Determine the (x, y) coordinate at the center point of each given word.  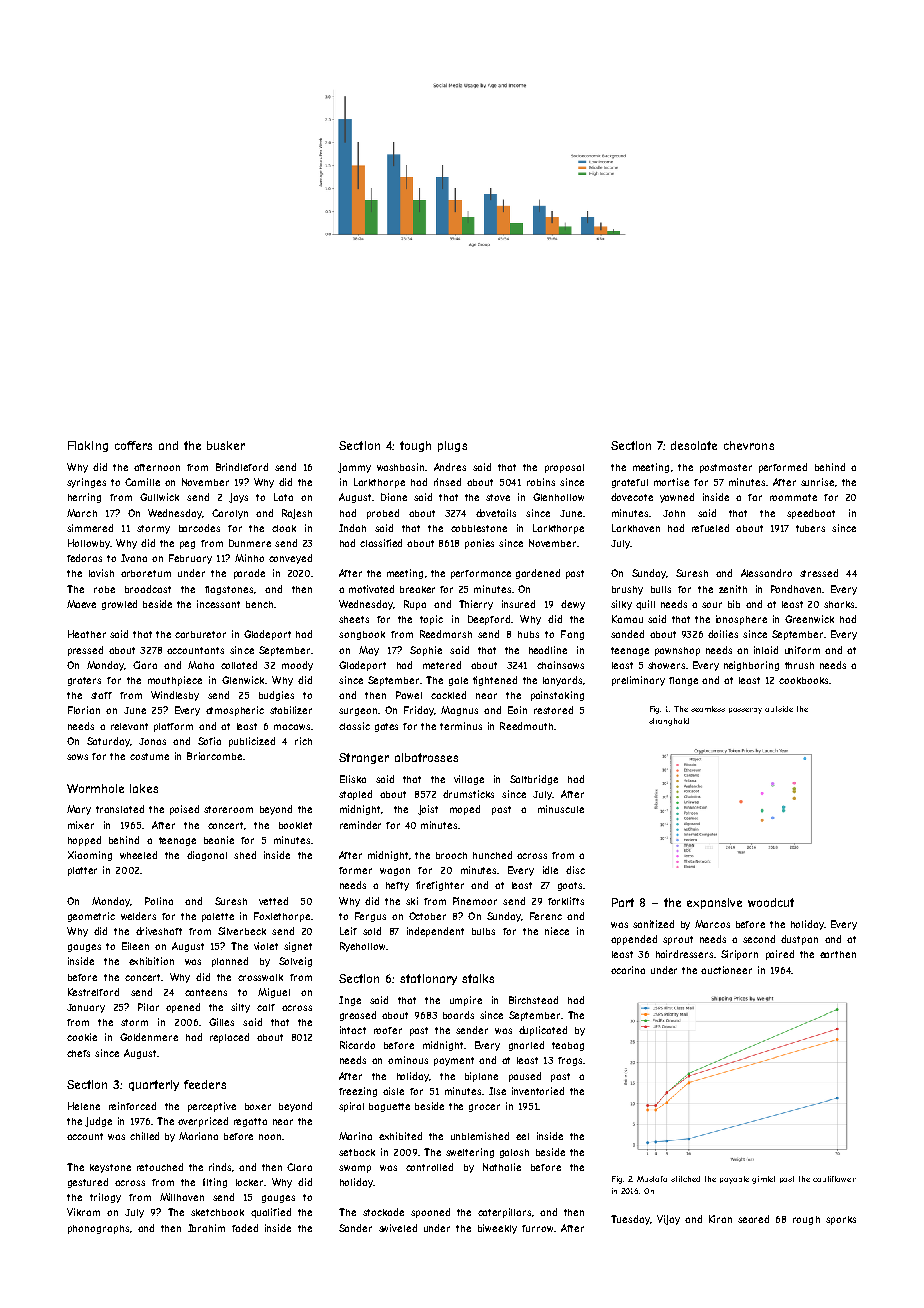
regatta (250, 1122)
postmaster (726, 468)
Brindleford (242, 467)
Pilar (148, 1007)
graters (84, 681)
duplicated (543, 1031)
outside (779, 709)
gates (386, 727)
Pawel (409, 695)
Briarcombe (214, 756)
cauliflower (834, 1179)
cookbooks (803, 680)
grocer (484, 1108)
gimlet (763, 1180)
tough (415, 446)
